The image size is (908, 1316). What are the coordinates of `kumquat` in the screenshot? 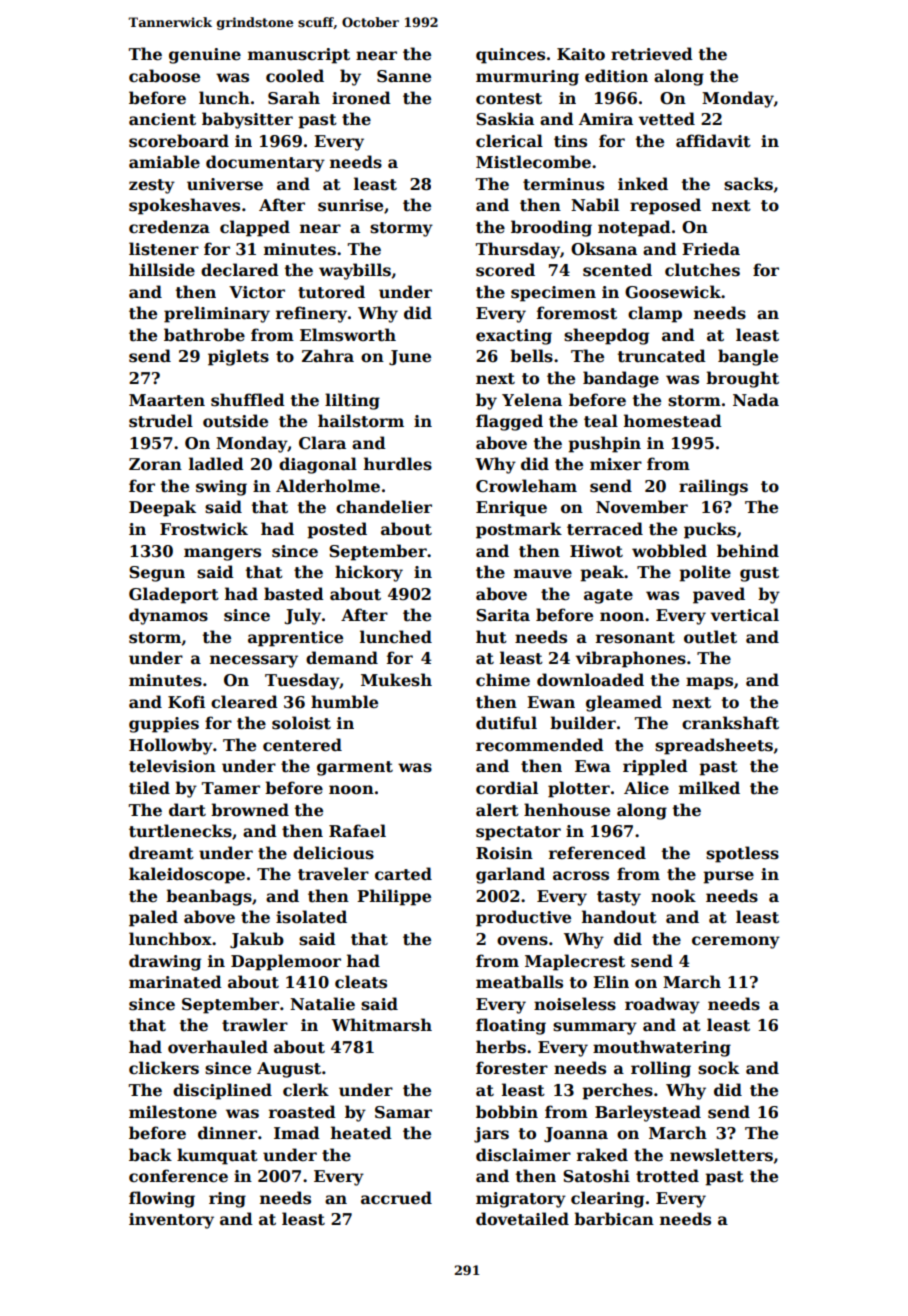 It's located at (217, 1156).
